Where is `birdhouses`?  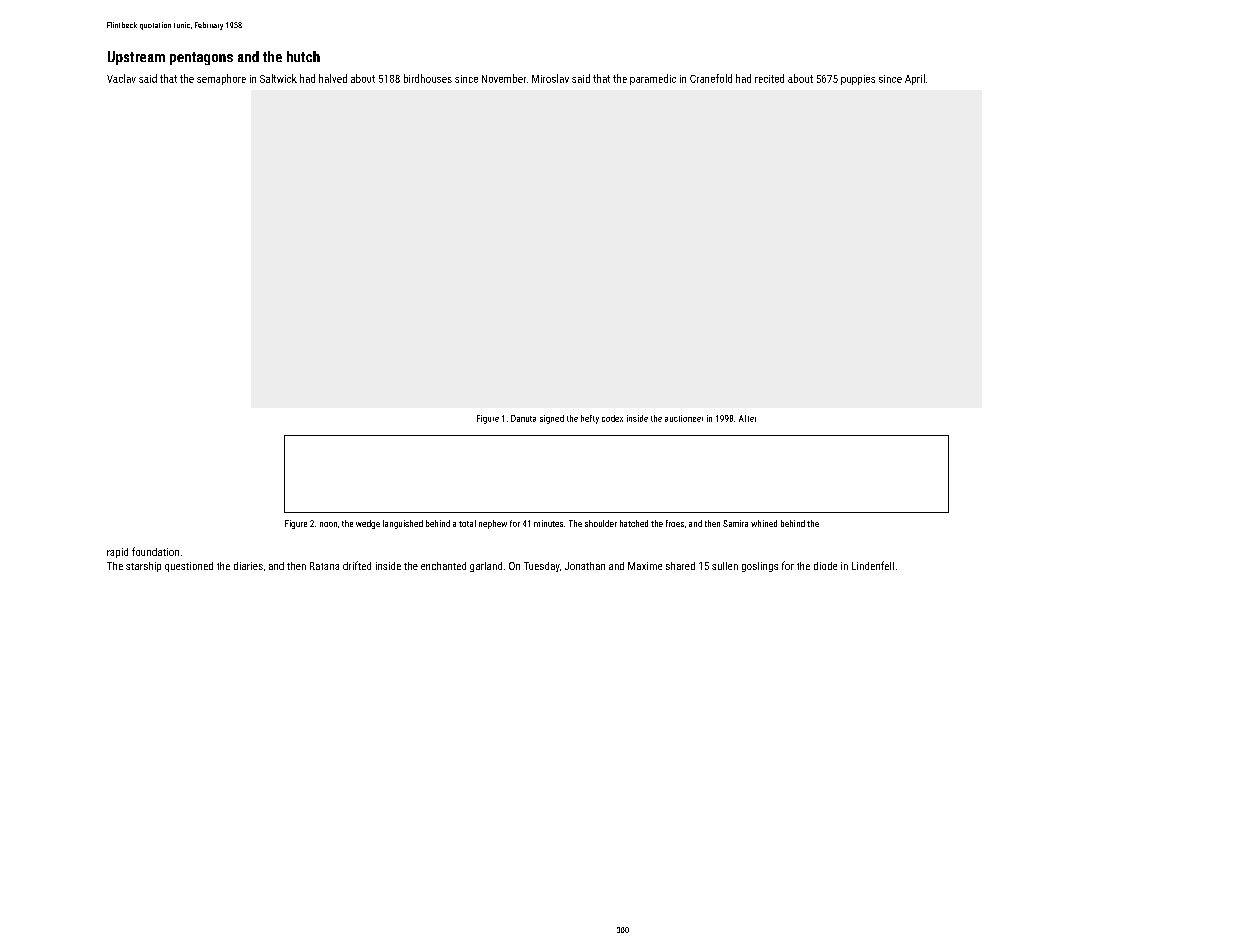 birdhouses is located at coordinates (428, 78).
